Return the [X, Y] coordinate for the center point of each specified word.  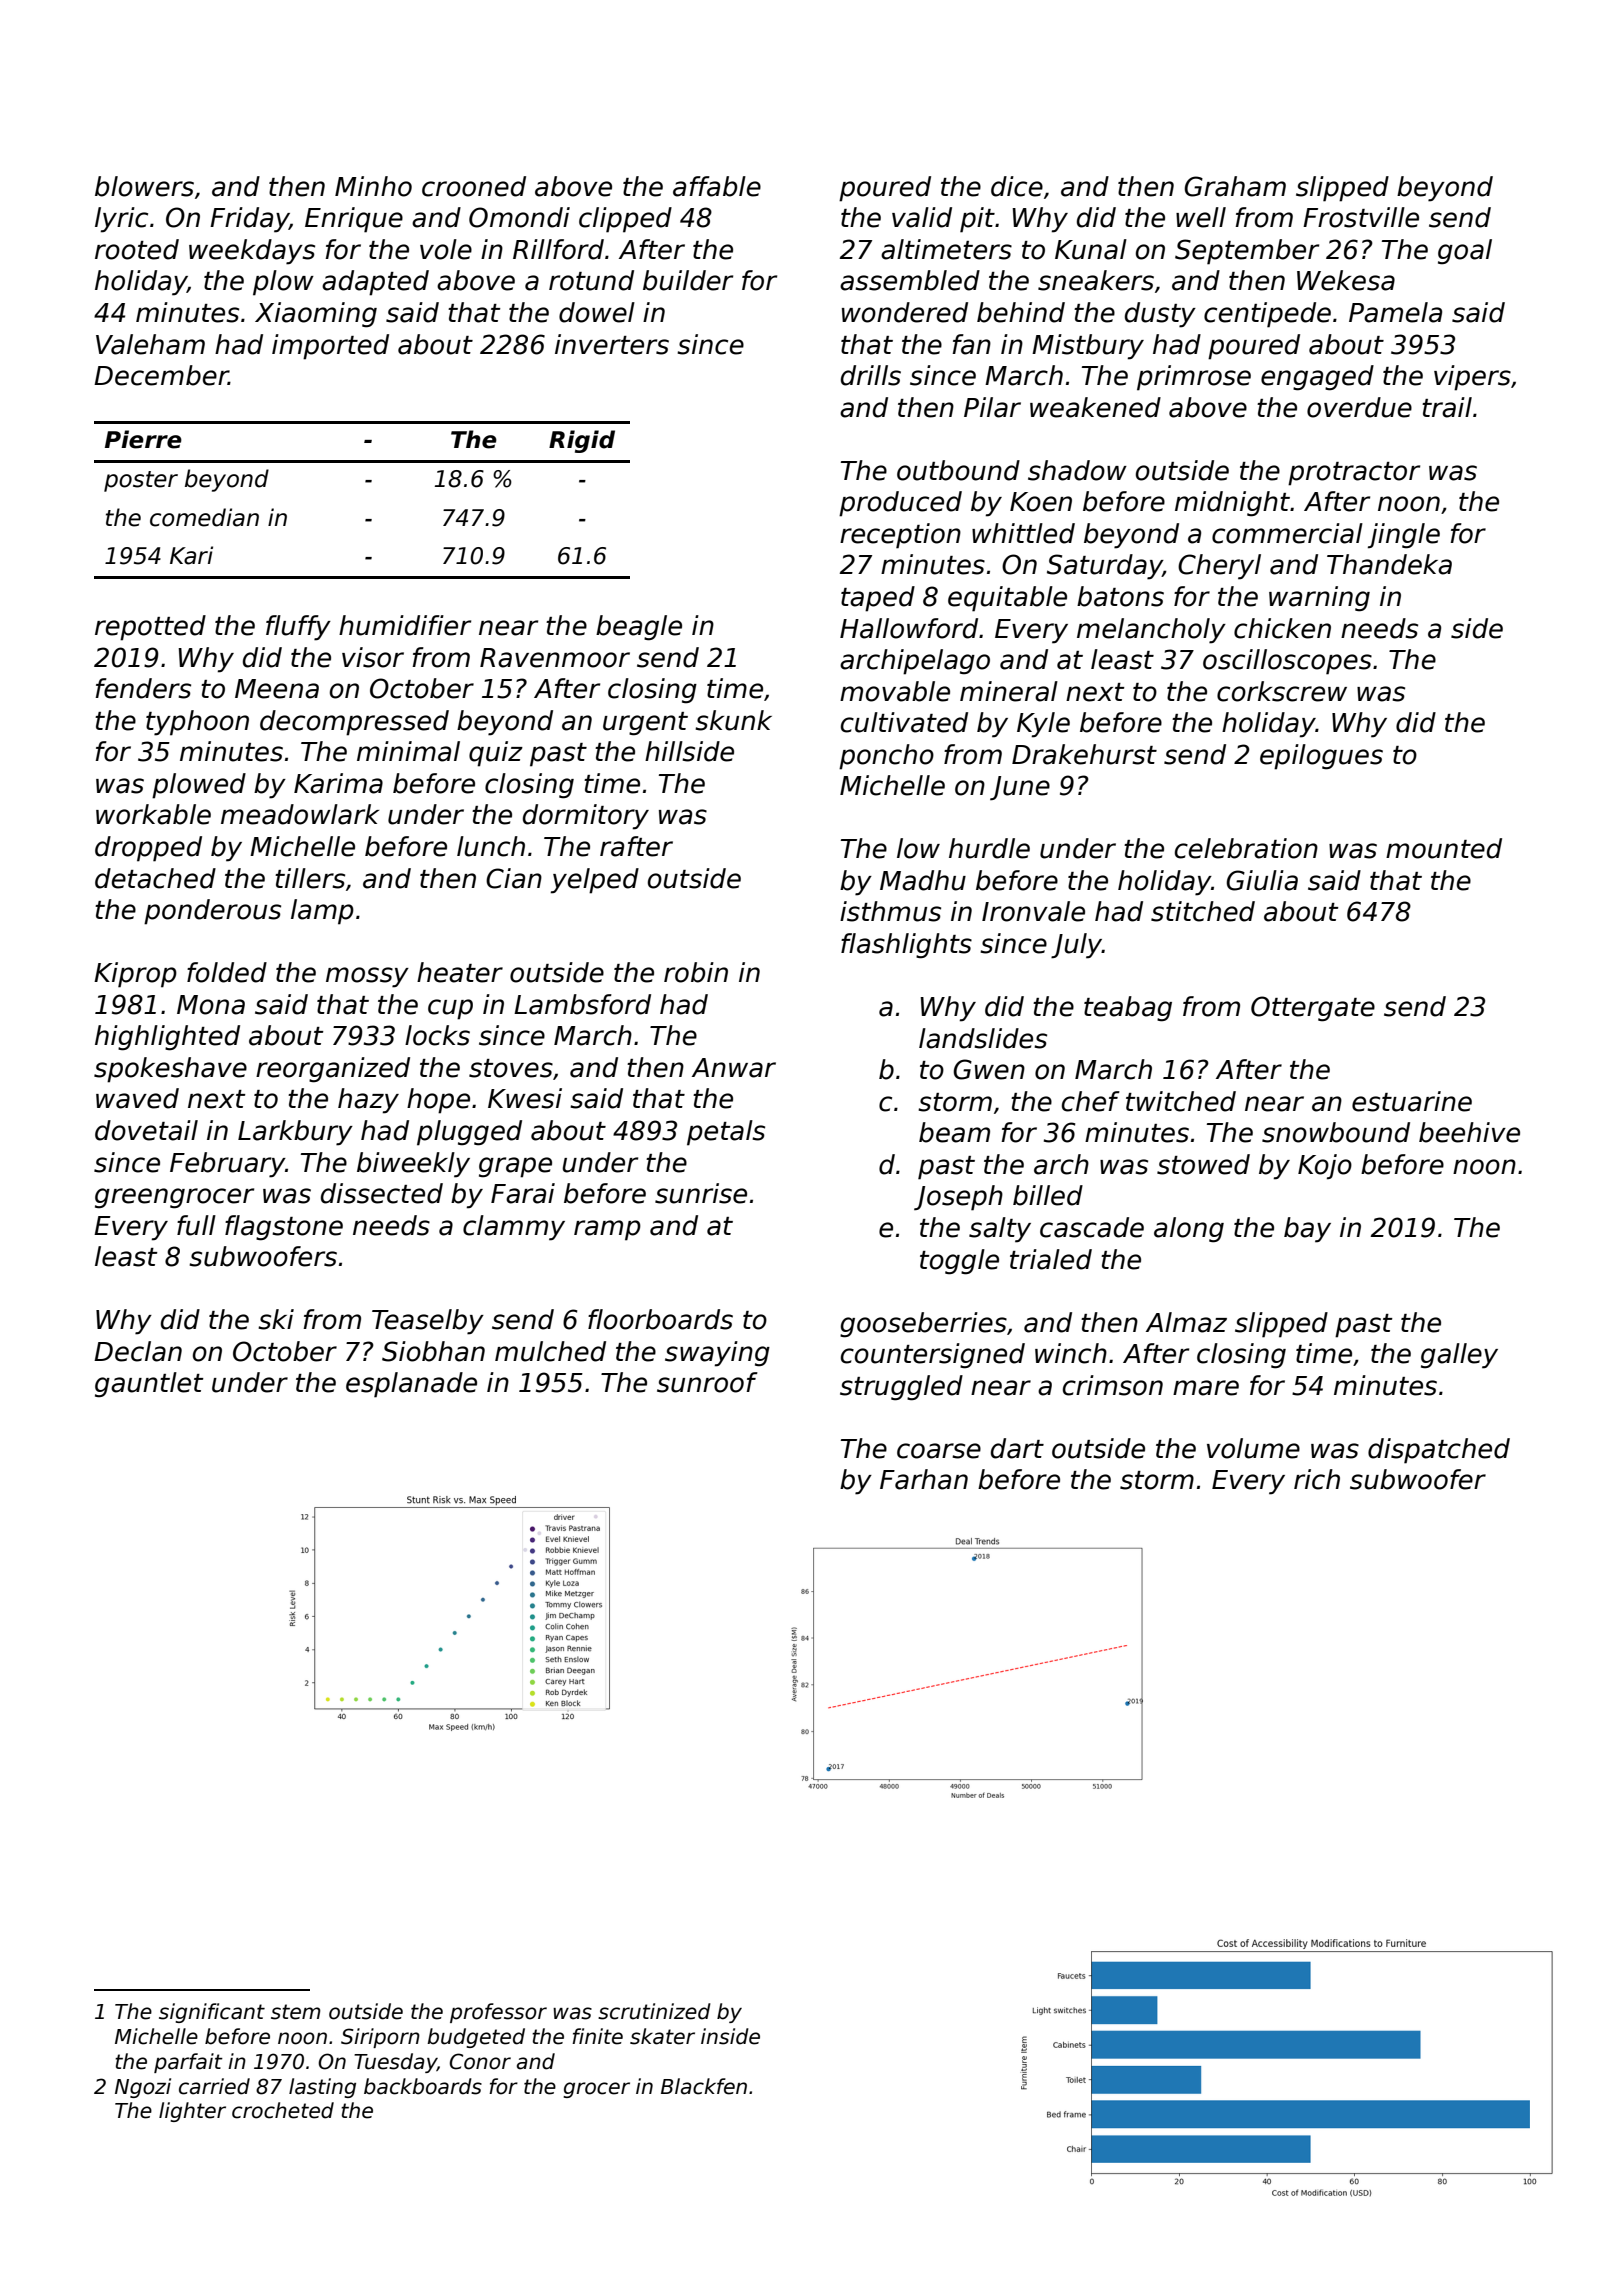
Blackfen [704, 2086]
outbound [958, 470]
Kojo [1325, 1167]
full [196, 1225]
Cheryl [1219, 567]
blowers [144, 186]
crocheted [283, 2110]
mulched [550, 1351]
